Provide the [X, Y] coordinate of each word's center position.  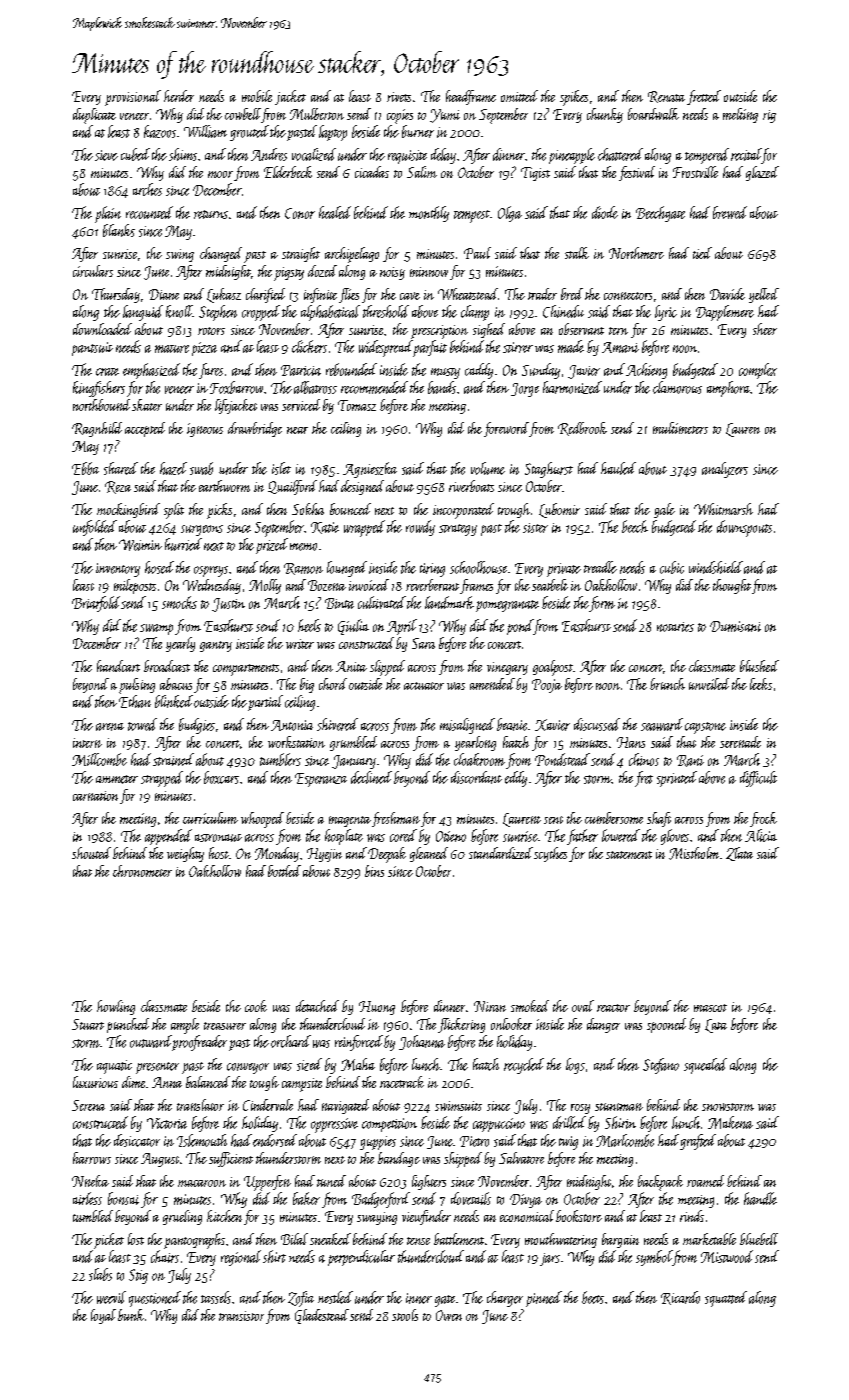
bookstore [579, 1216]
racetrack [402, 1082]
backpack [660, 1183]
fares [211, 371]
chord [333, 684]
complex [758, 371]
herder [179, 96]
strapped [162, 779]
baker [306, 1198]
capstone [705, 728]
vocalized [314, 154]
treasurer [225, 1026]
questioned [155, 1299]
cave [410, 296]
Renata [666, 97]
